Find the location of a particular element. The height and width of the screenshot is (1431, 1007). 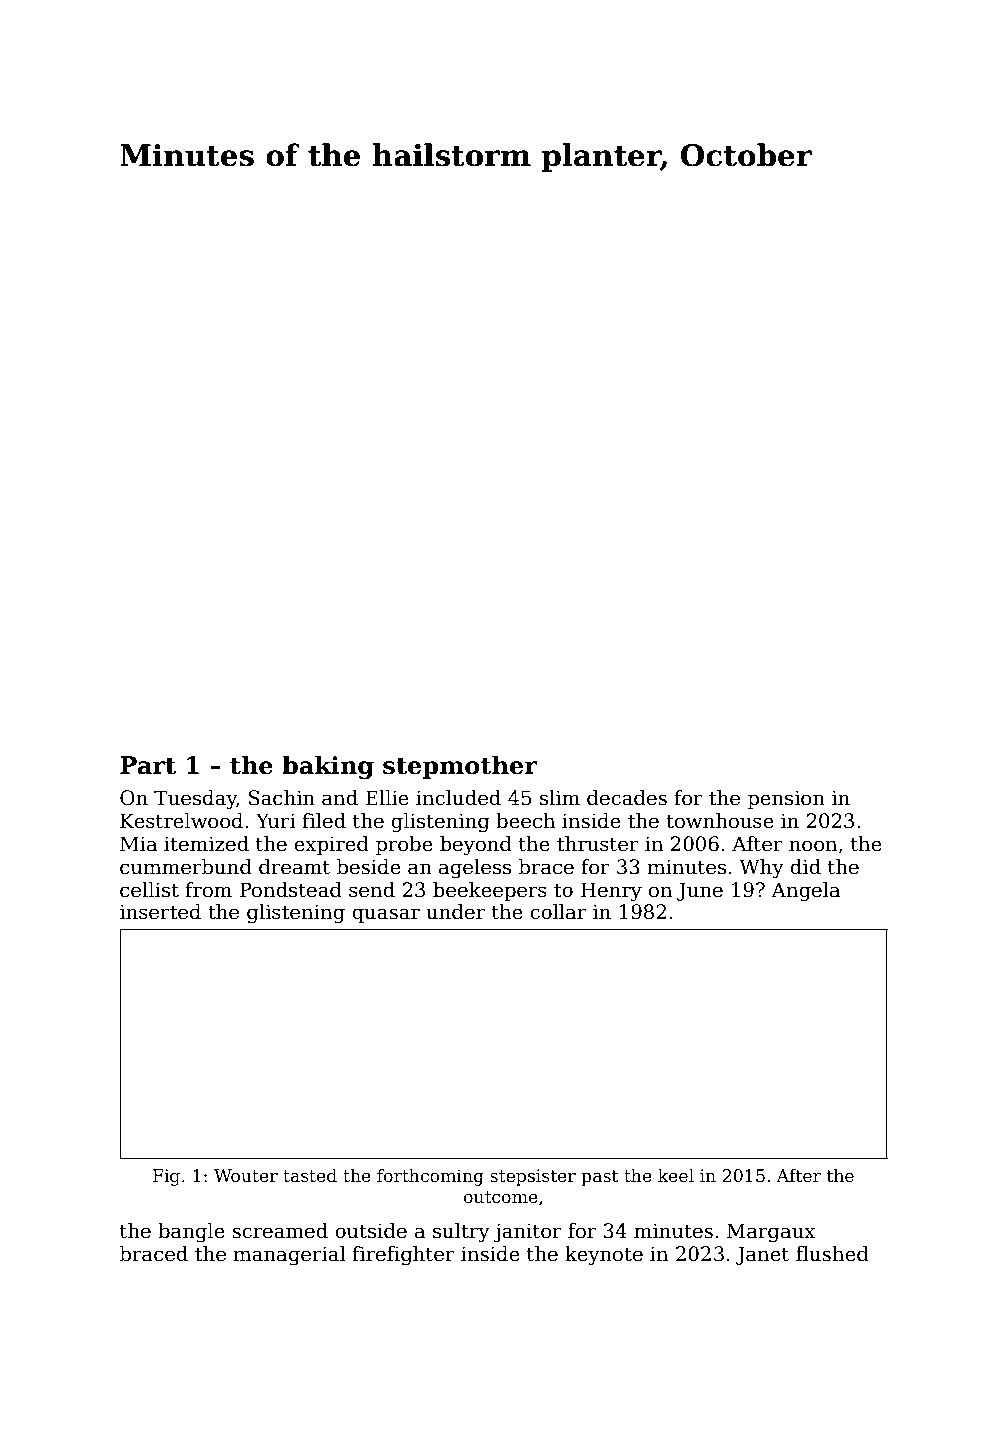

baking is located at coordinates (328, 767).
